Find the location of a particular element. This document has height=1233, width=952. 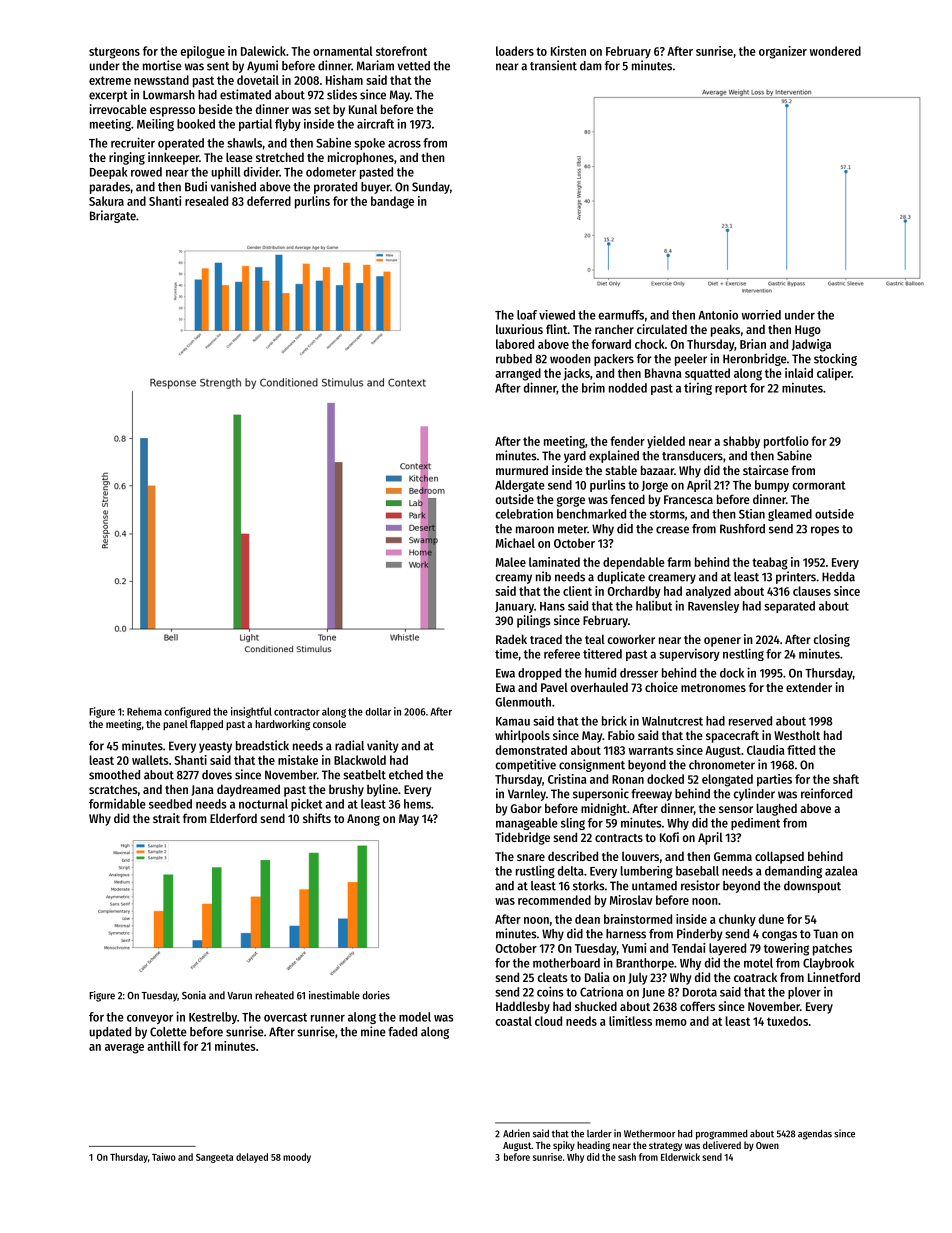

overcast is located at coordinates (285, 1017).
